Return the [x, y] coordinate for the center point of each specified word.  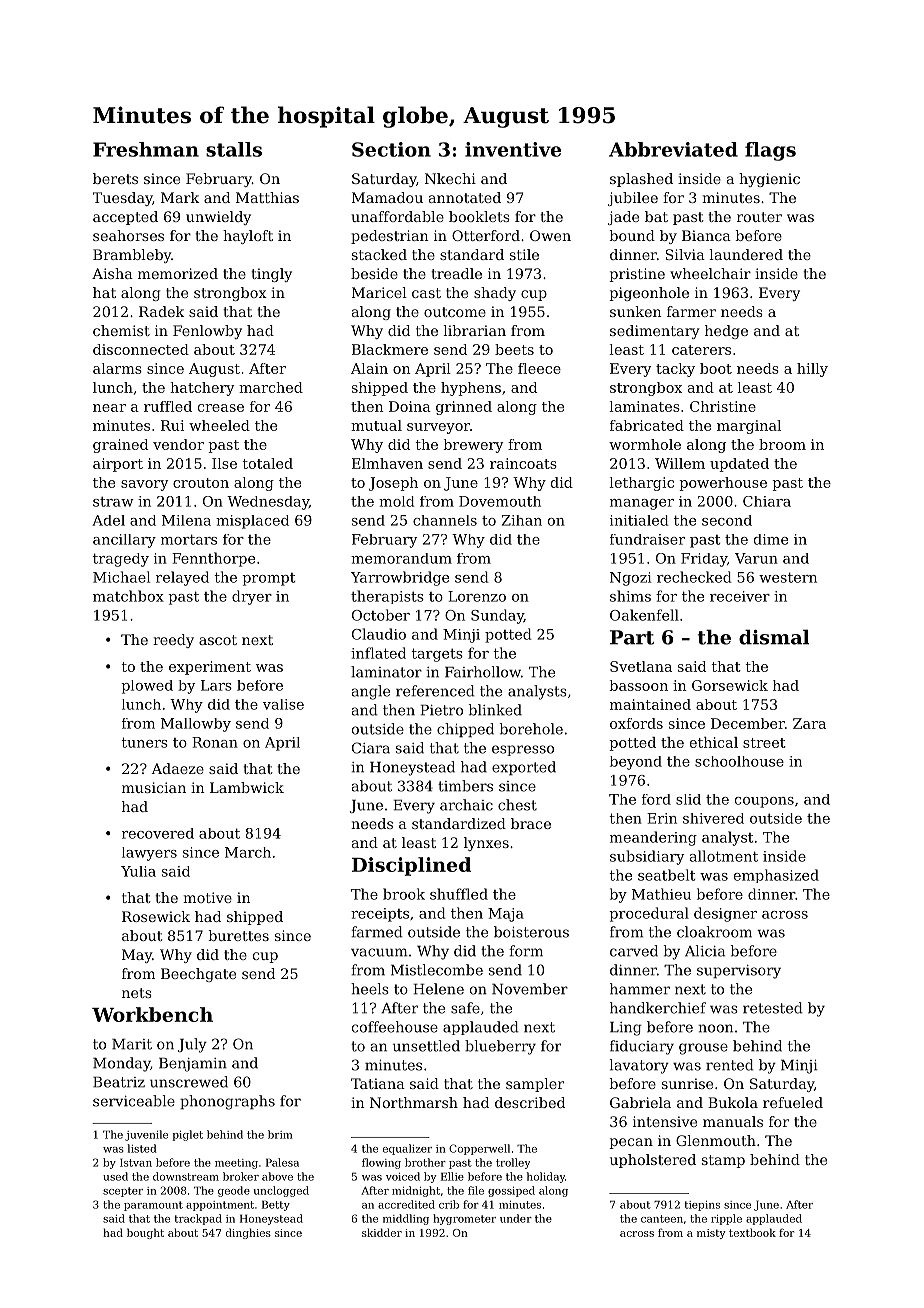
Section [391, 149]
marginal [749, 427]
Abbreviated [673, 149]
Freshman [146, 149]
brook [404, 894]
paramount [153, 1206]
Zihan [522, 520]
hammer [640, 989]
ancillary [124, 541]
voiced [403, 1176]
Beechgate [198, 975]
